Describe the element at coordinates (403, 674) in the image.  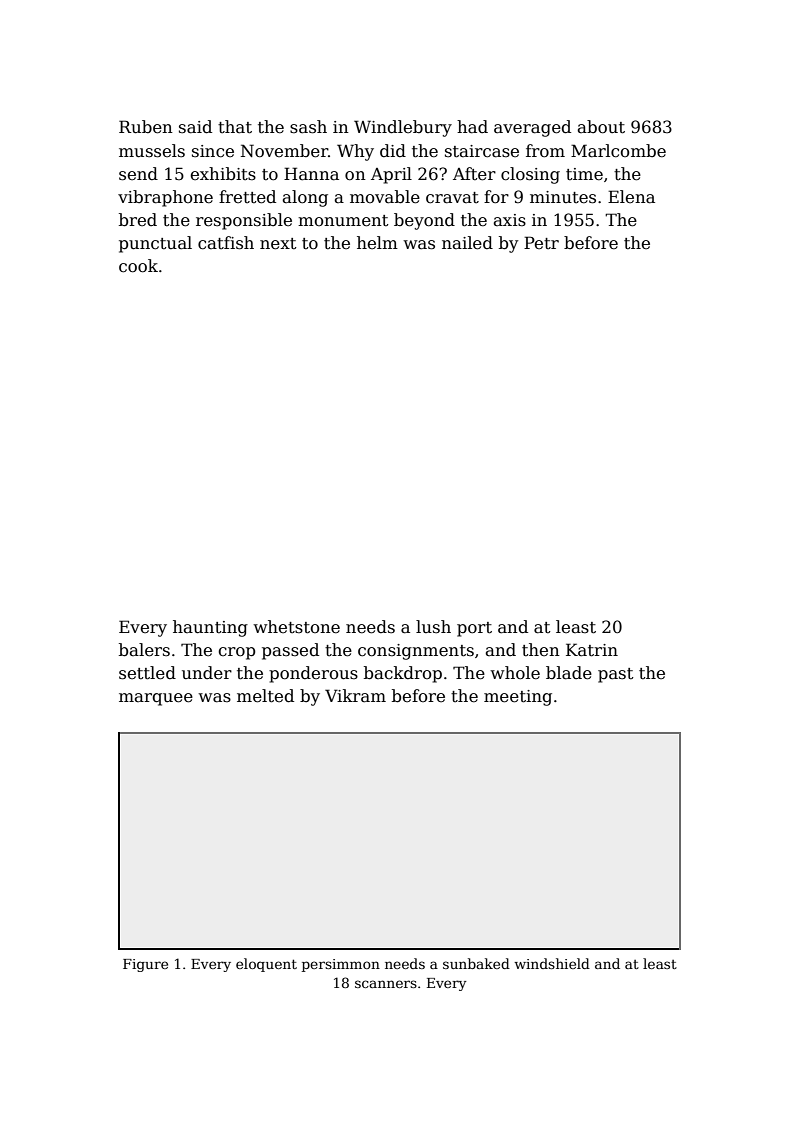
I see `backdrop` at that location.
